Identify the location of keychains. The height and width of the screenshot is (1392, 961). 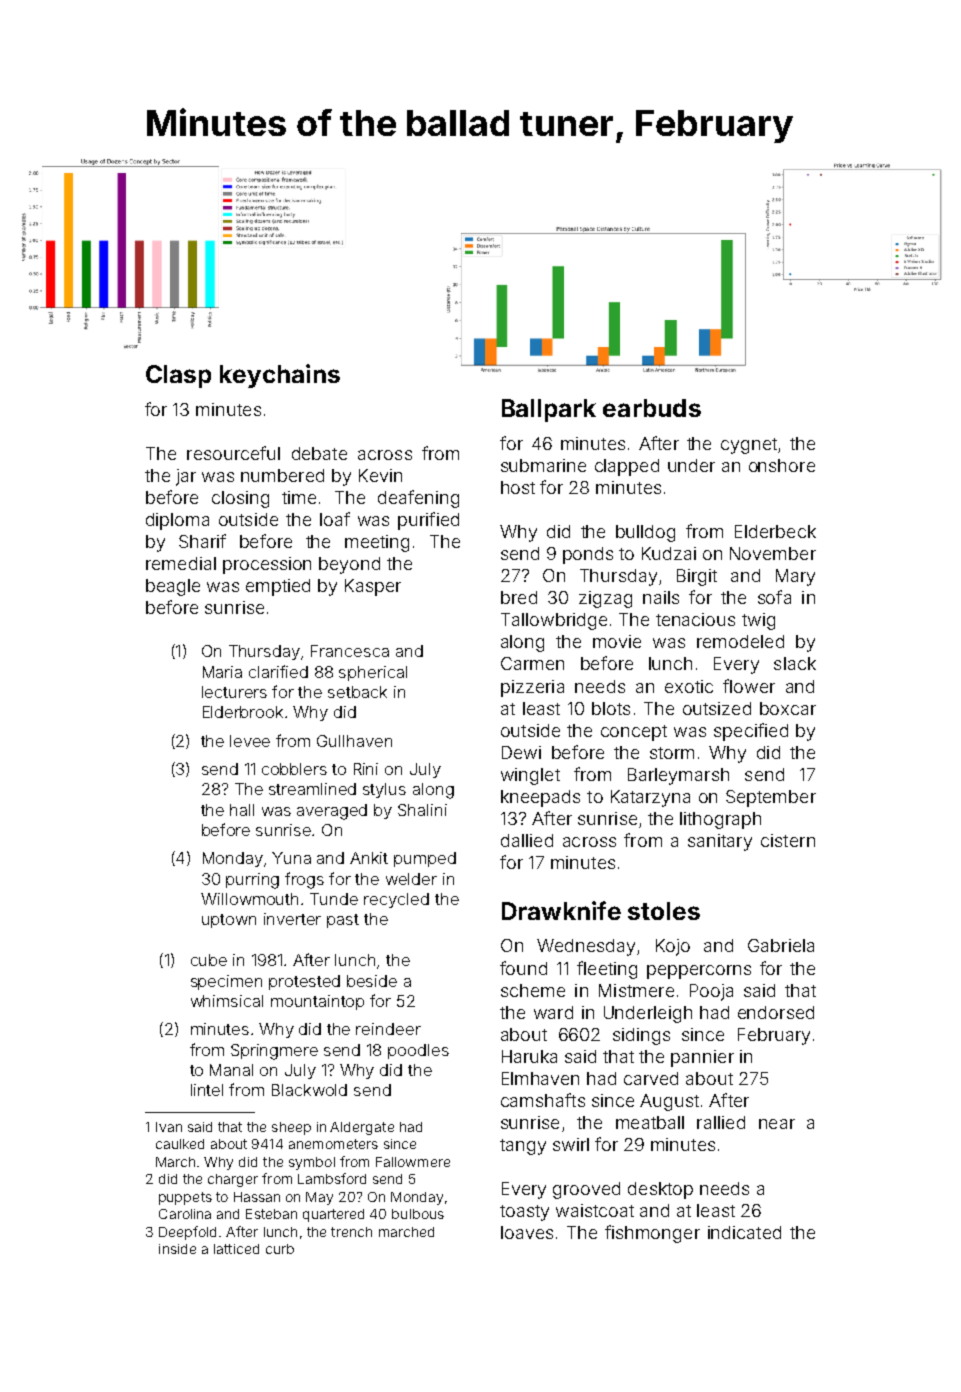
(280, 376).
